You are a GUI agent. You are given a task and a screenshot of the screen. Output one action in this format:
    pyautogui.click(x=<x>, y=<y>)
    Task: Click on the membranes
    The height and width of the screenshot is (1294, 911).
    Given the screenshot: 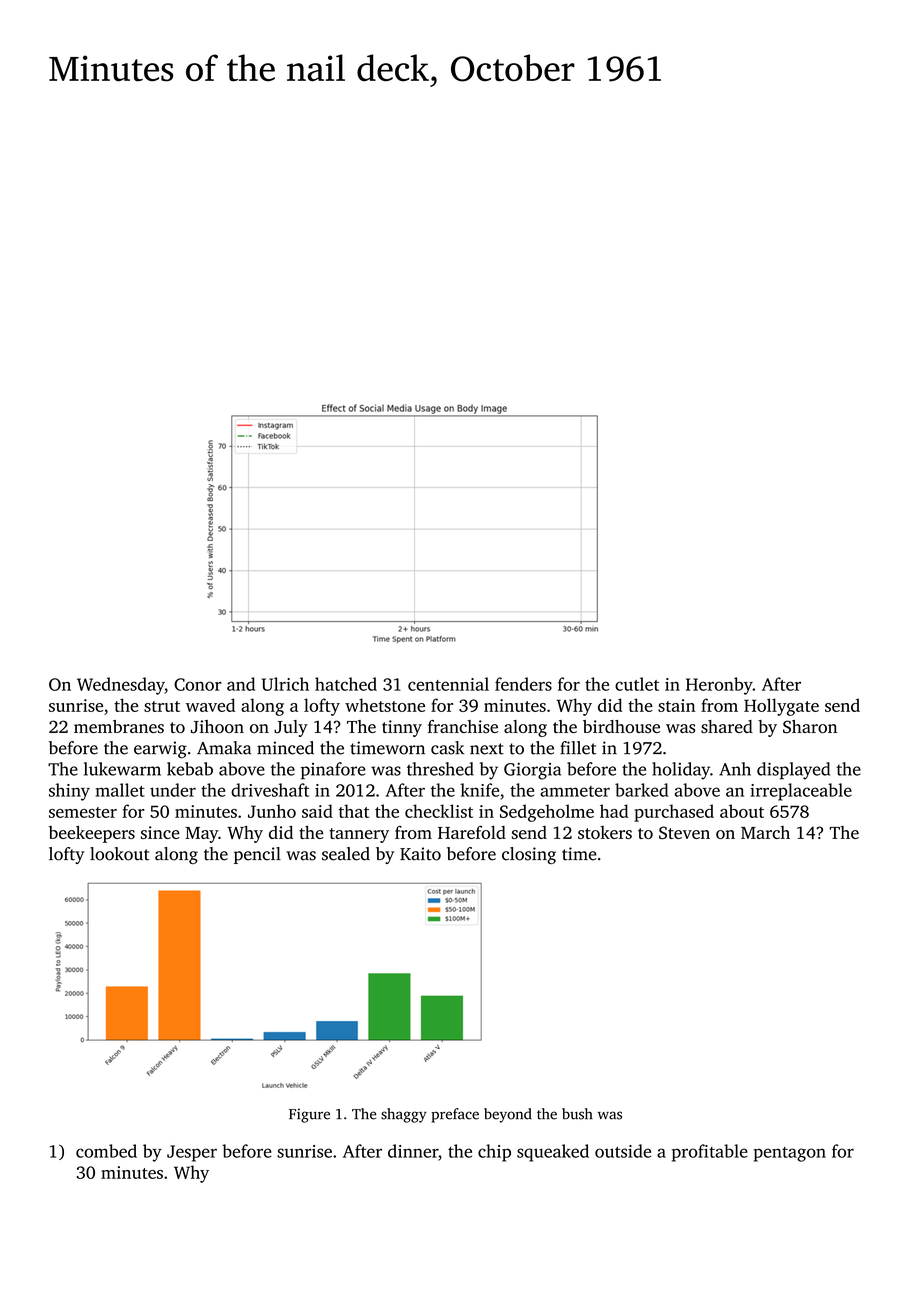 What is the action you would take?
    pyautogui.click(x=119, y=726)
